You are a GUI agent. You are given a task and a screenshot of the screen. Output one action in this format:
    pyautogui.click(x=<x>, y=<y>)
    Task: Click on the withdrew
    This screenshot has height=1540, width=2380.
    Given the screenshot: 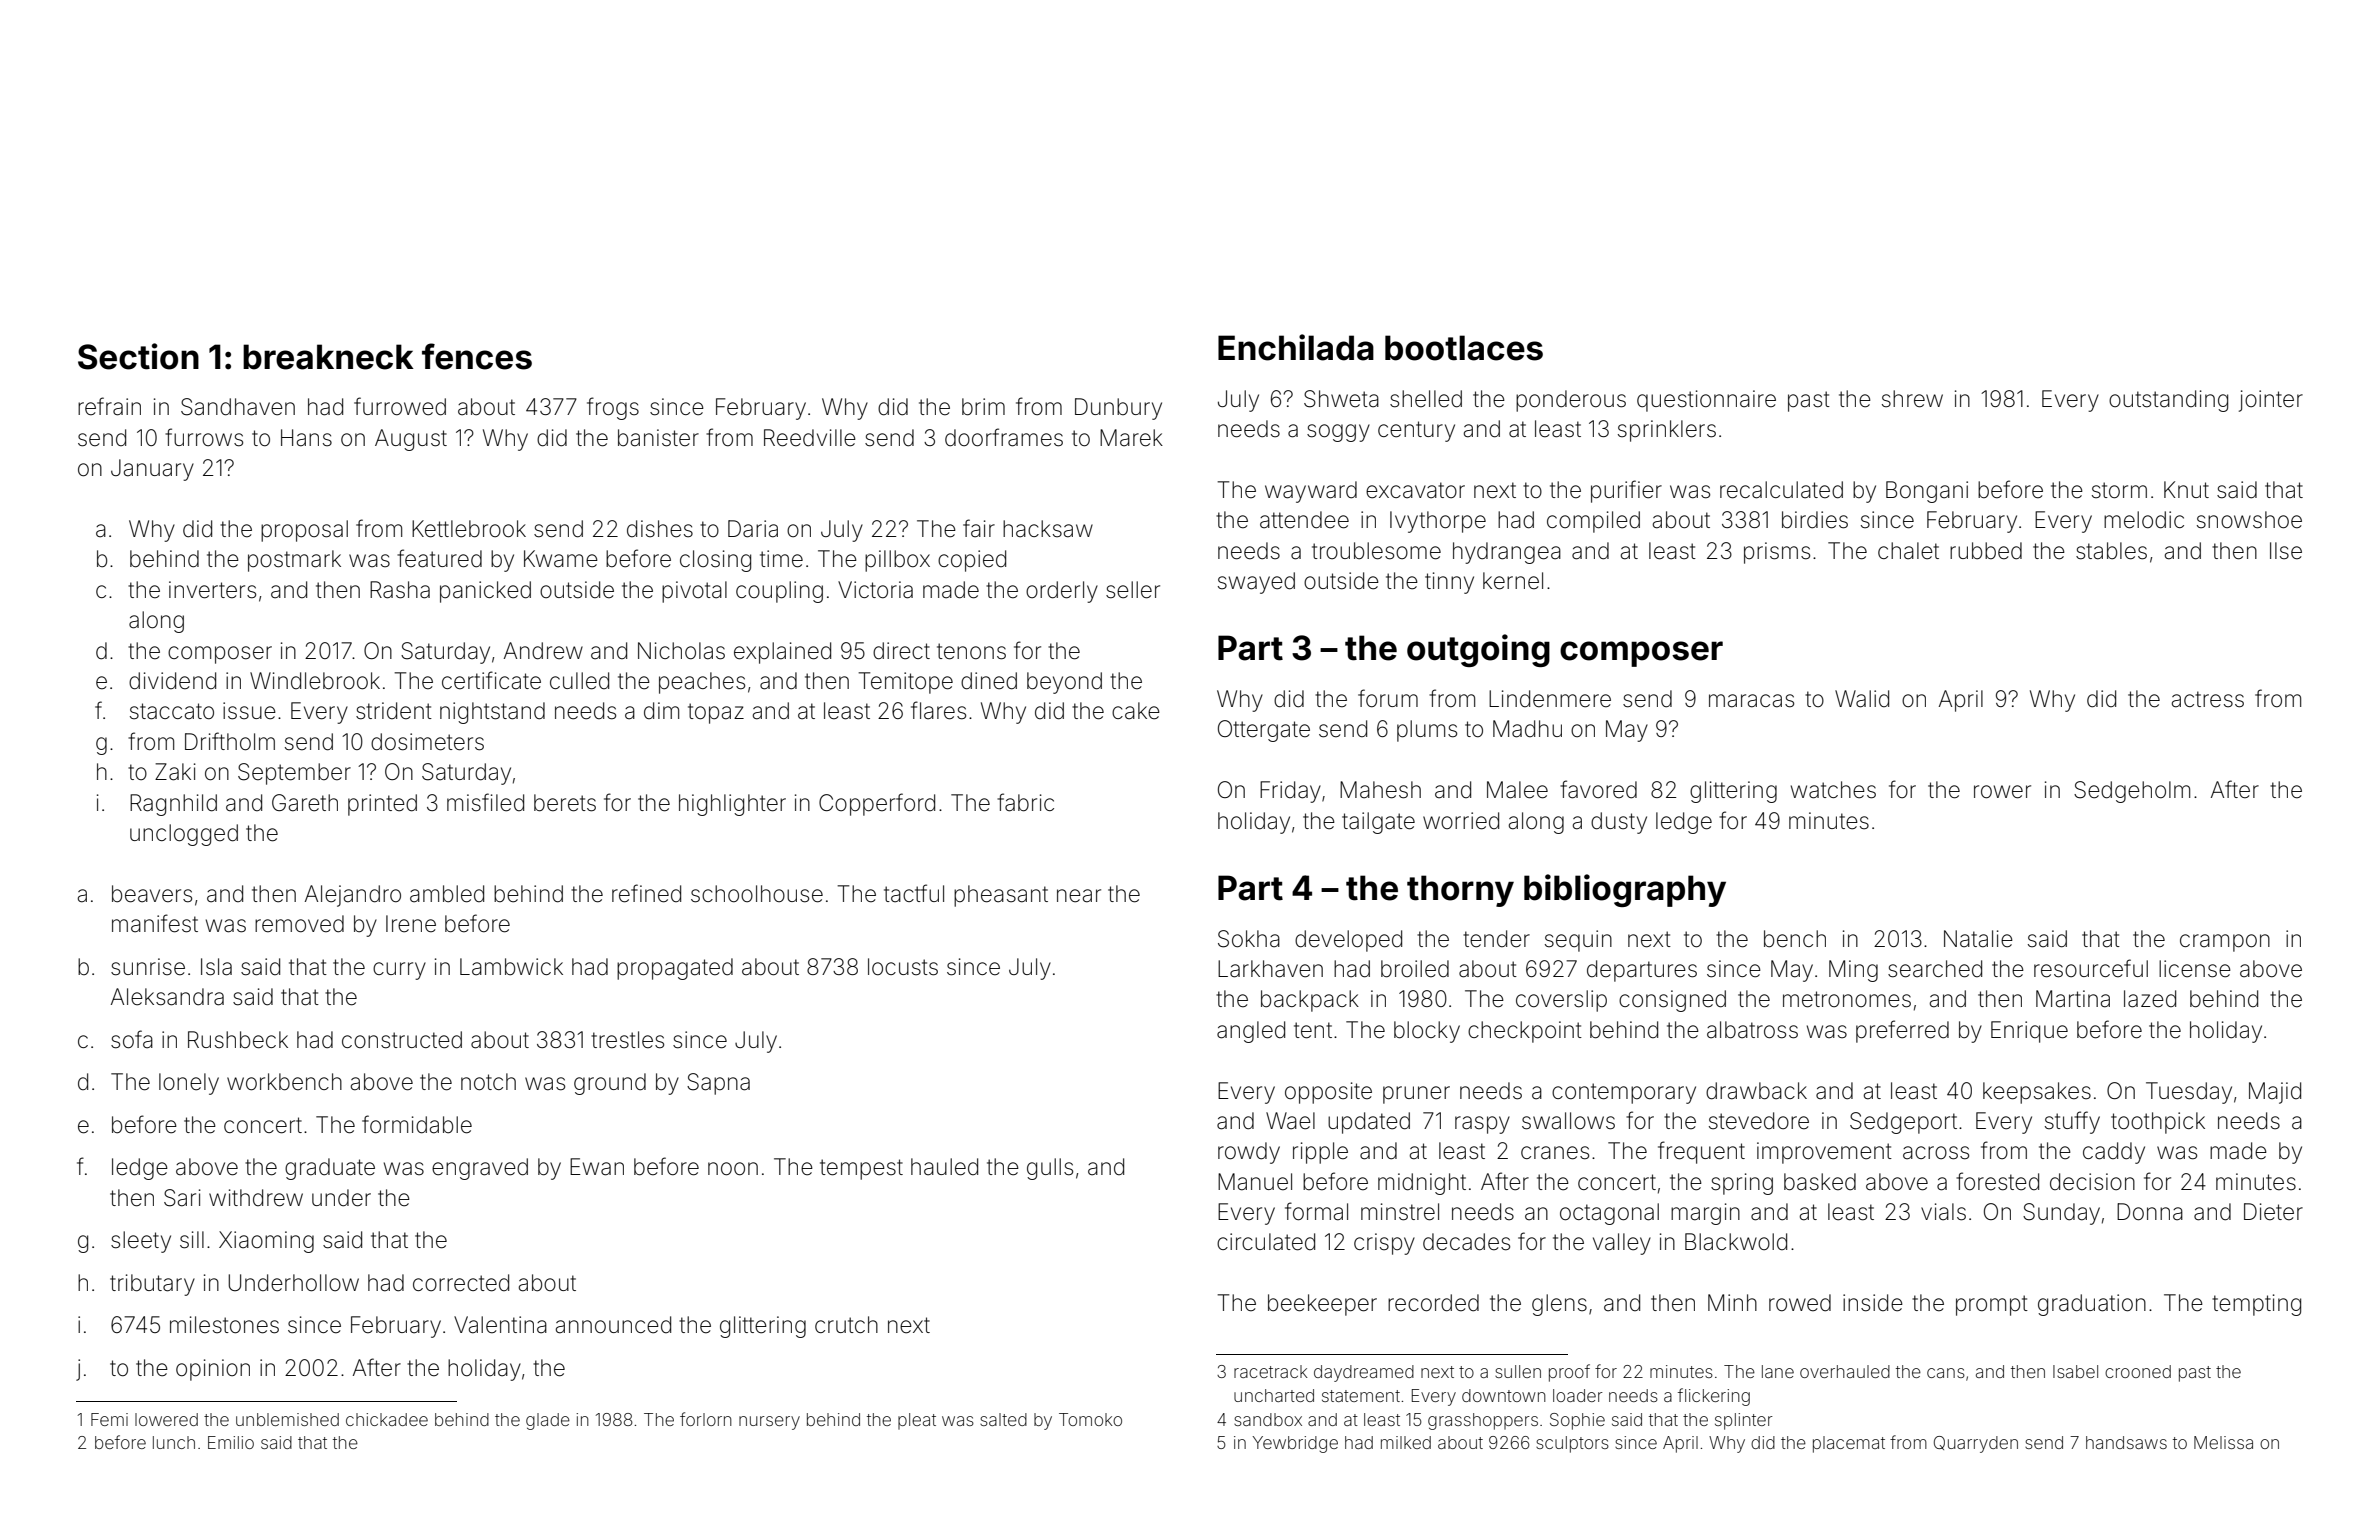 What is the action you would take?
    pyautogui.click(x=256, y=1198)
